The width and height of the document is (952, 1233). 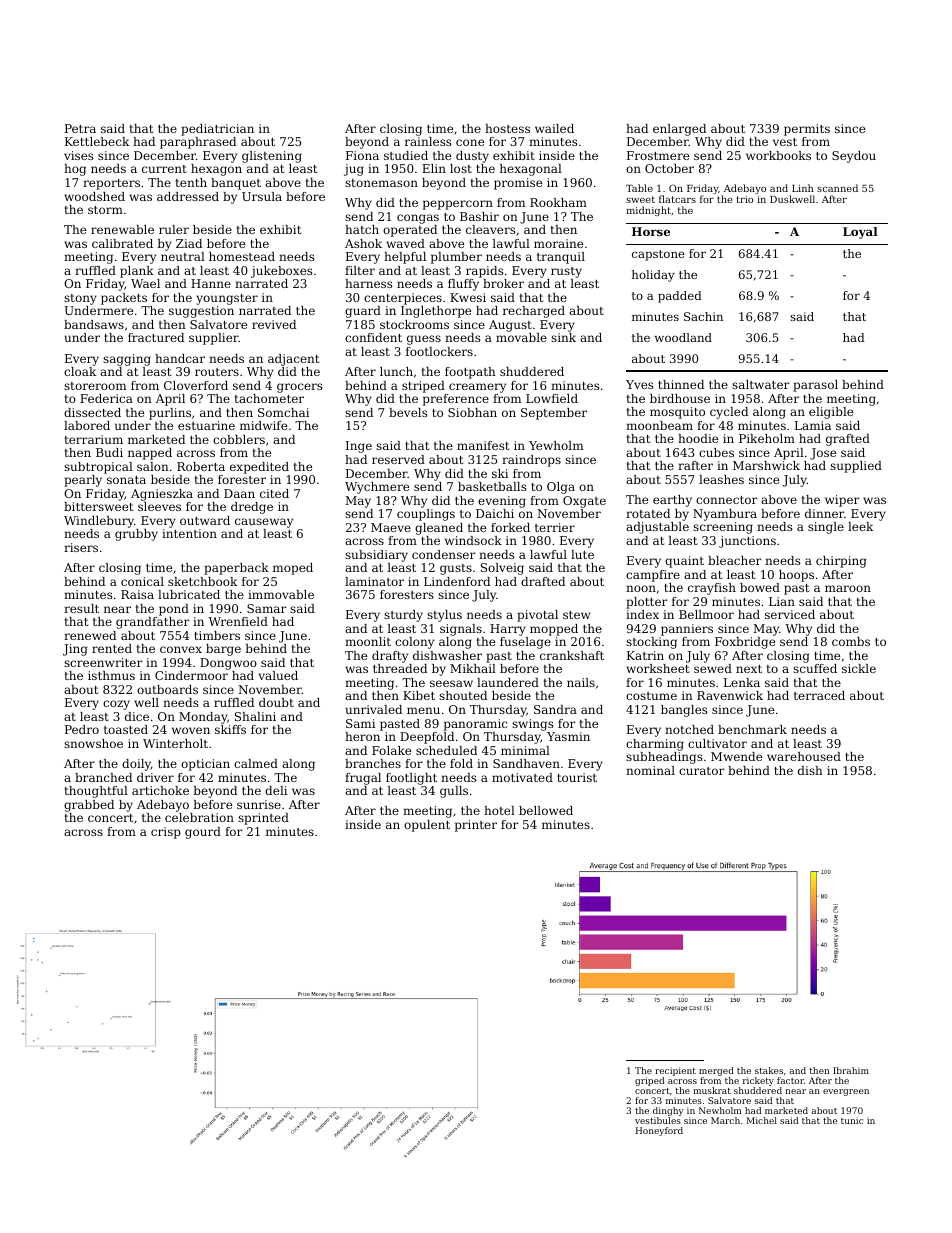 I want to click on crisp, so click(x=166, y=833).
